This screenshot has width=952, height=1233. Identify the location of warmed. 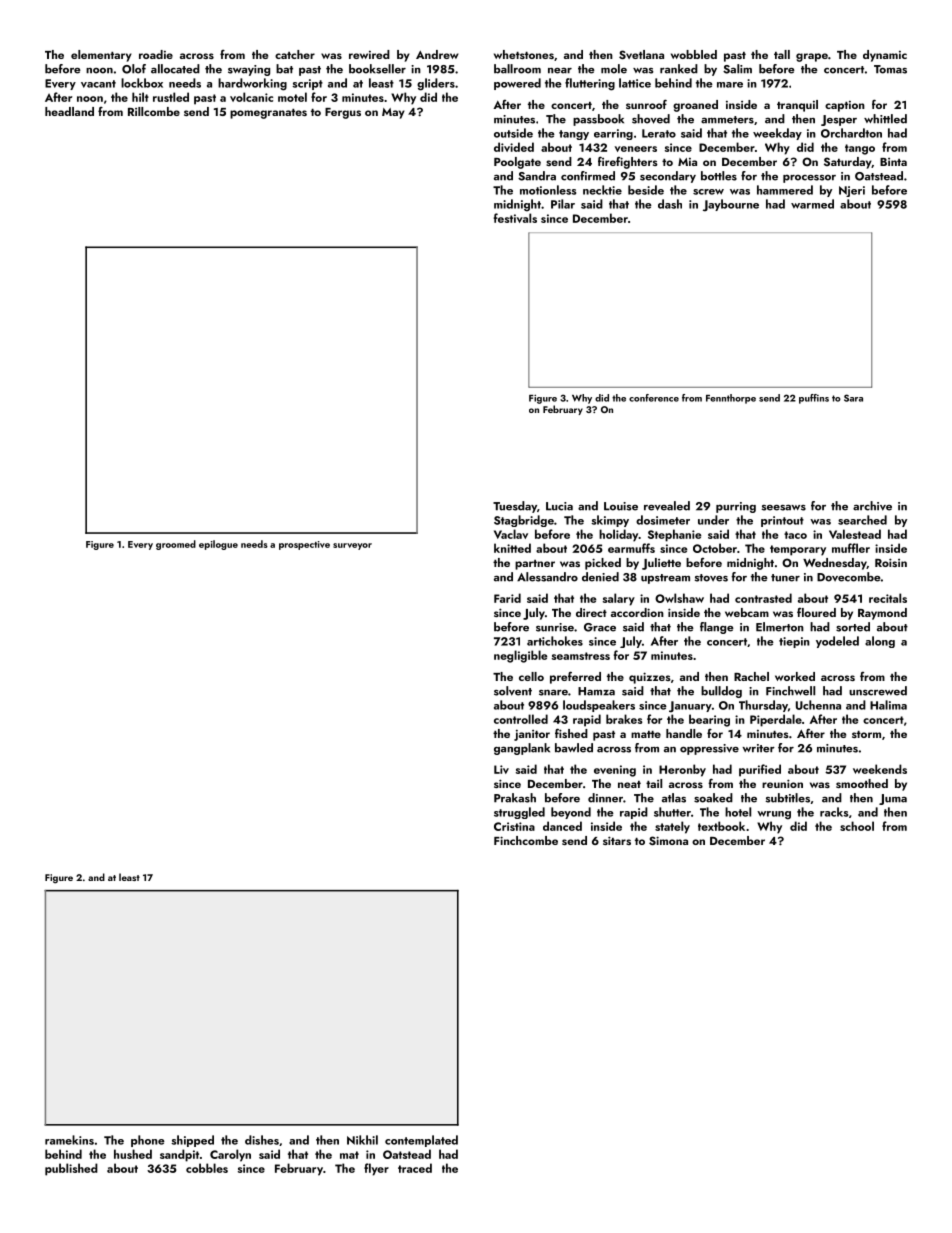
(812, 204).
